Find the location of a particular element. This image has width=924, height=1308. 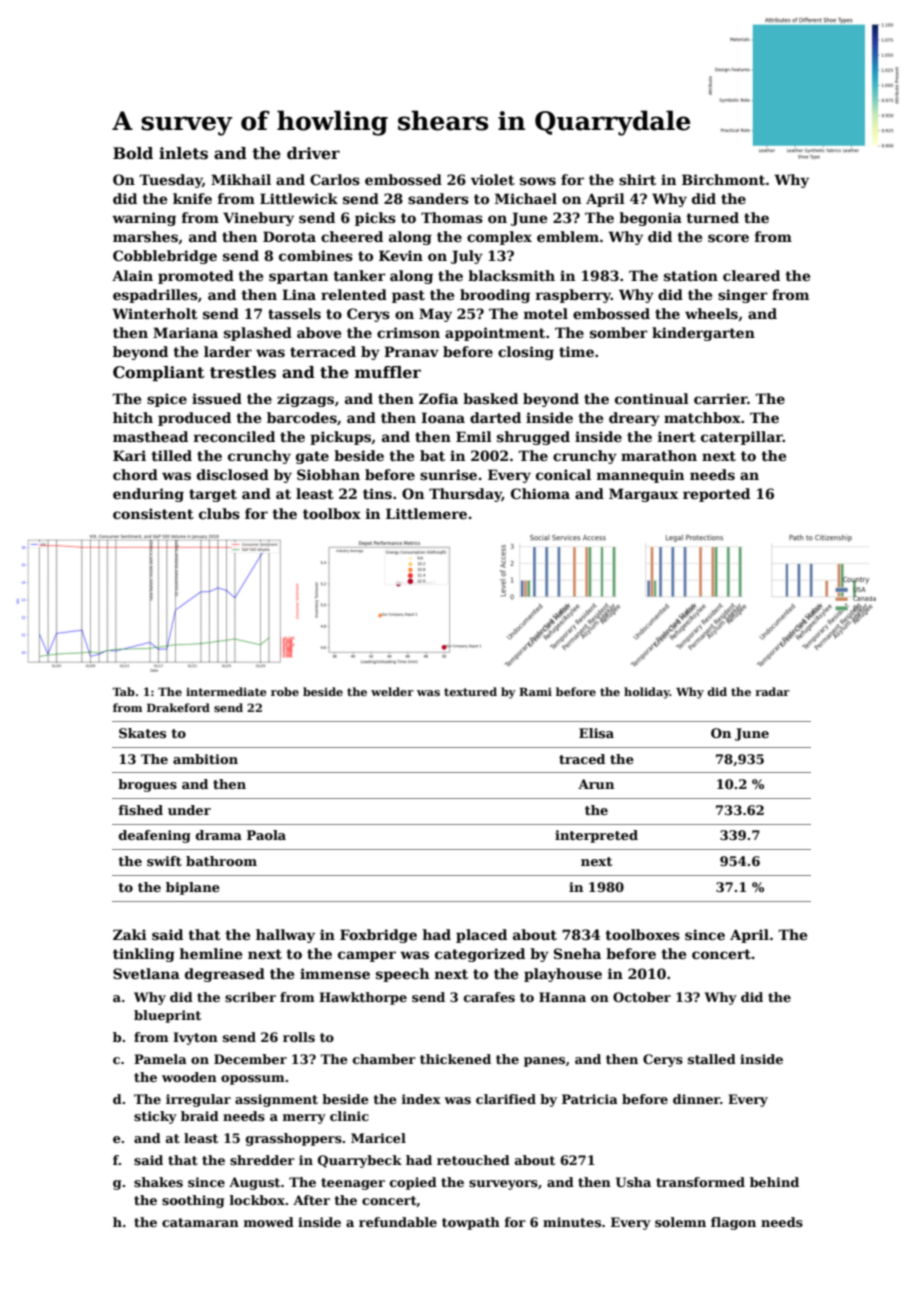

consistent is located at coordinates (153, 513).
